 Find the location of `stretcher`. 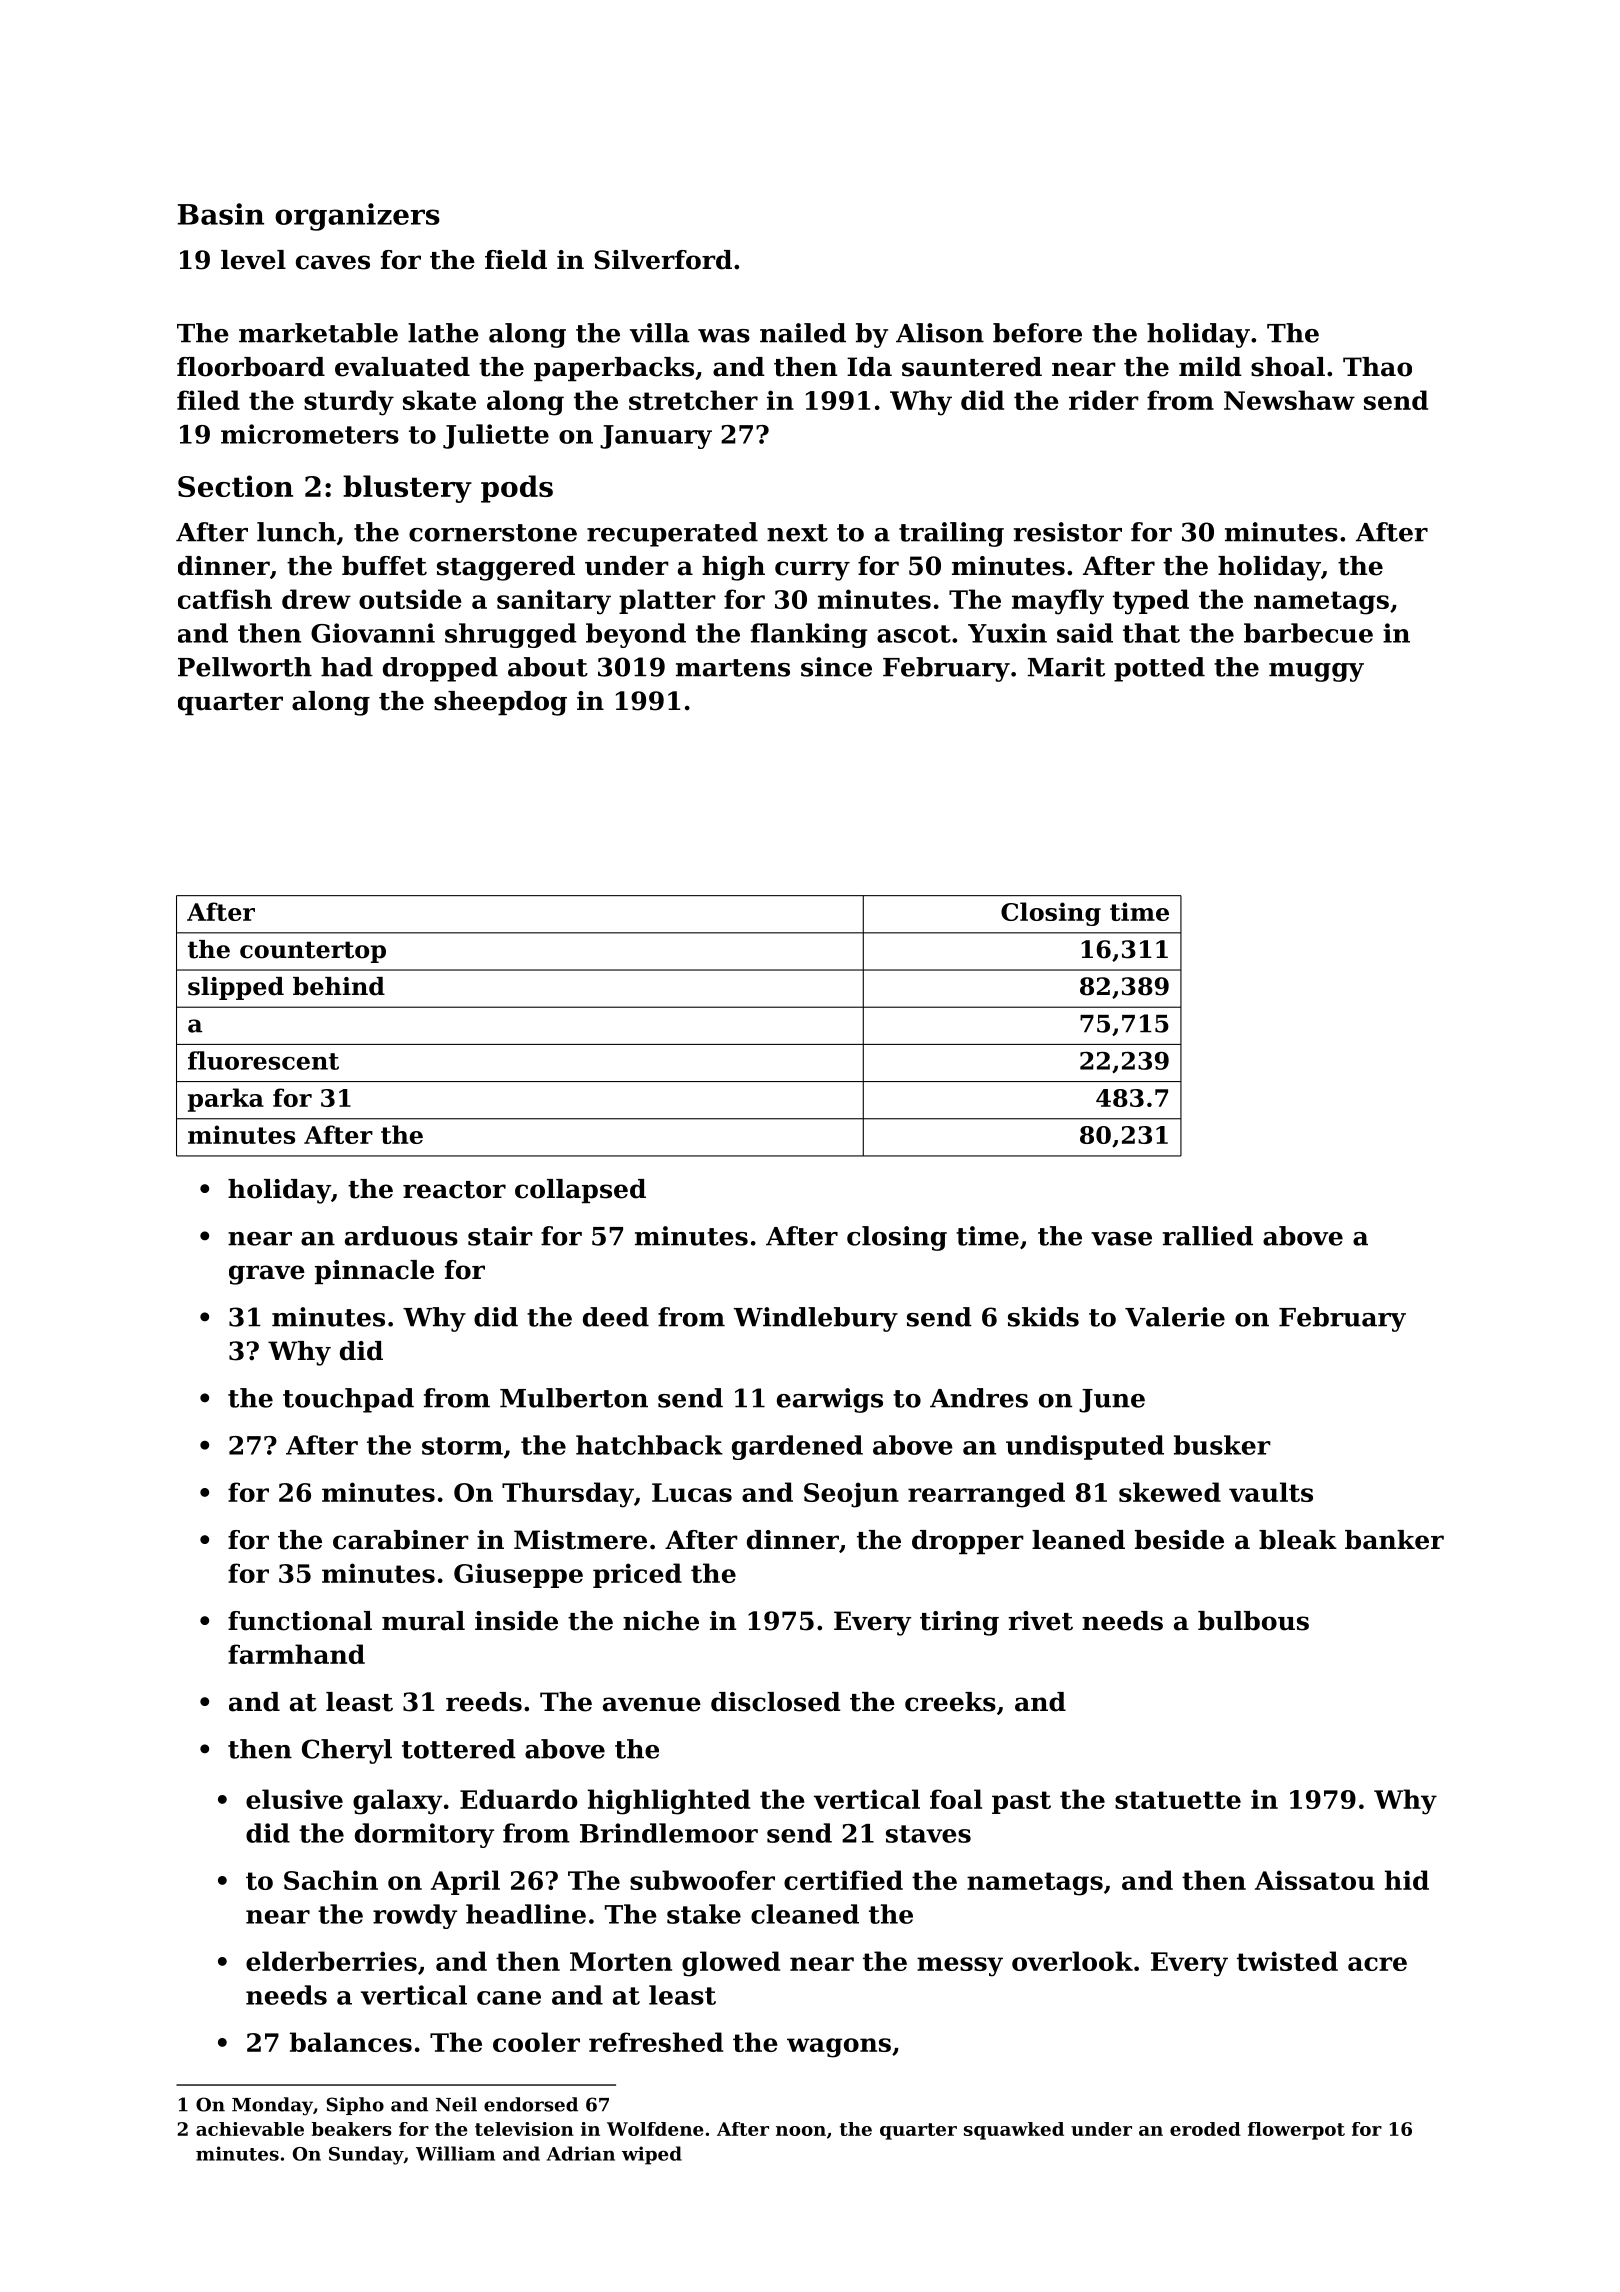

stretcher is located at coordinates (693, 400).
